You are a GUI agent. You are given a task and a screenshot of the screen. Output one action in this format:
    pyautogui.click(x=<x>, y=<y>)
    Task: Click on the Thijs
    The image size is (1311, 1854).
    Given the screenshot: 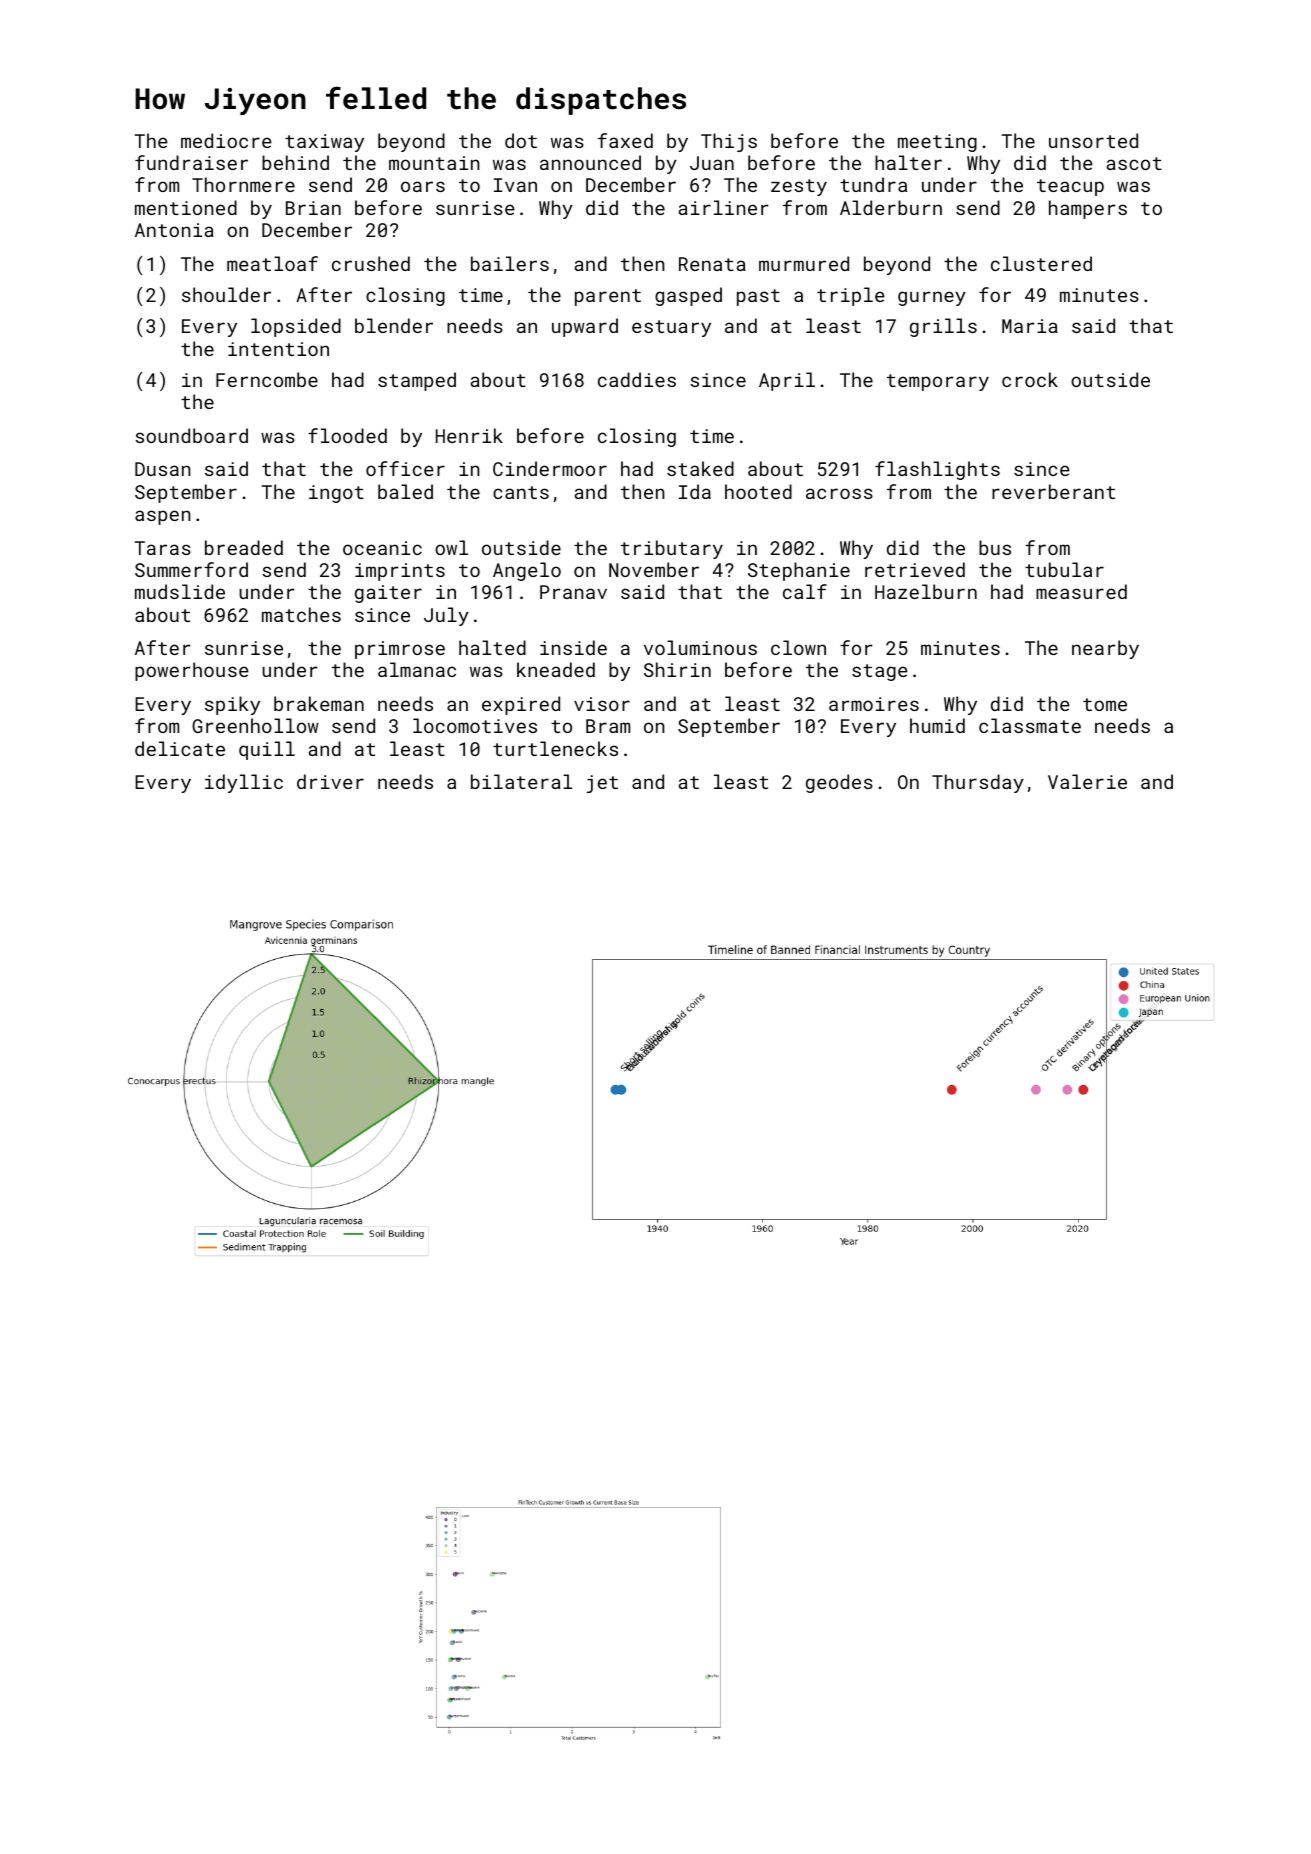 What is the action you would take?
    pyautogui.click(x=729, y=142)
